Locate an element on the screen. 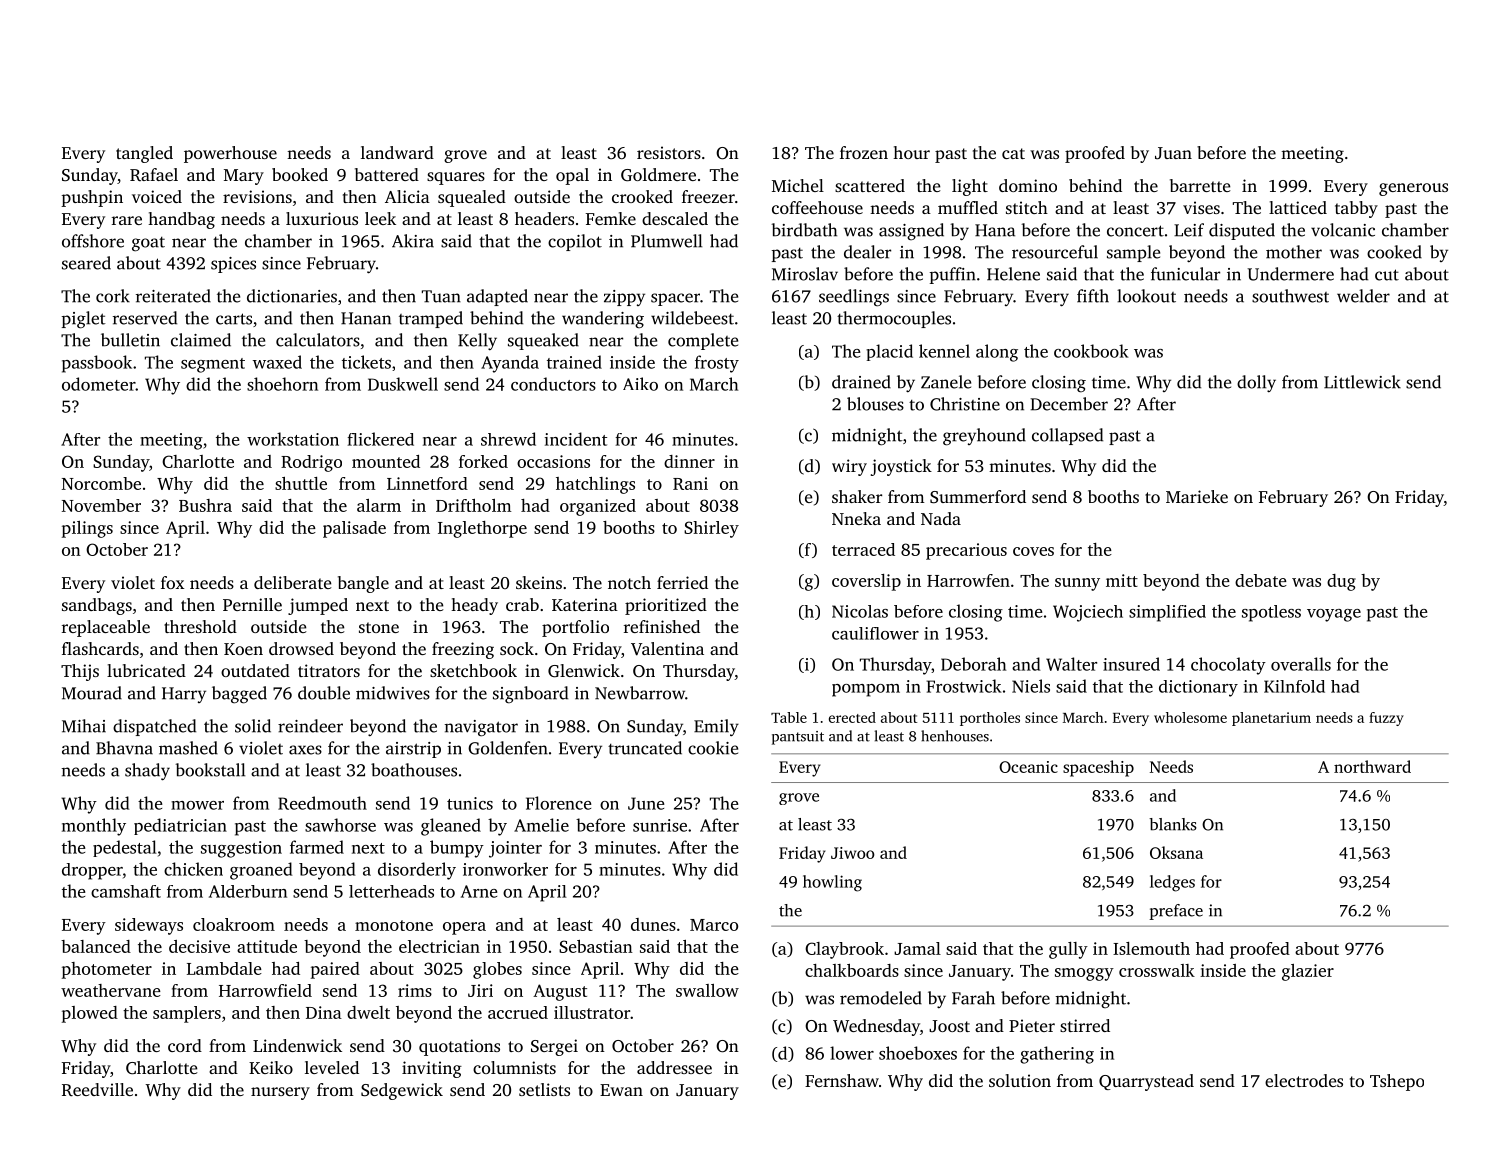 This screenshot has width=1510, height=1167. pantsuit is located at coordinates (798, 738).
